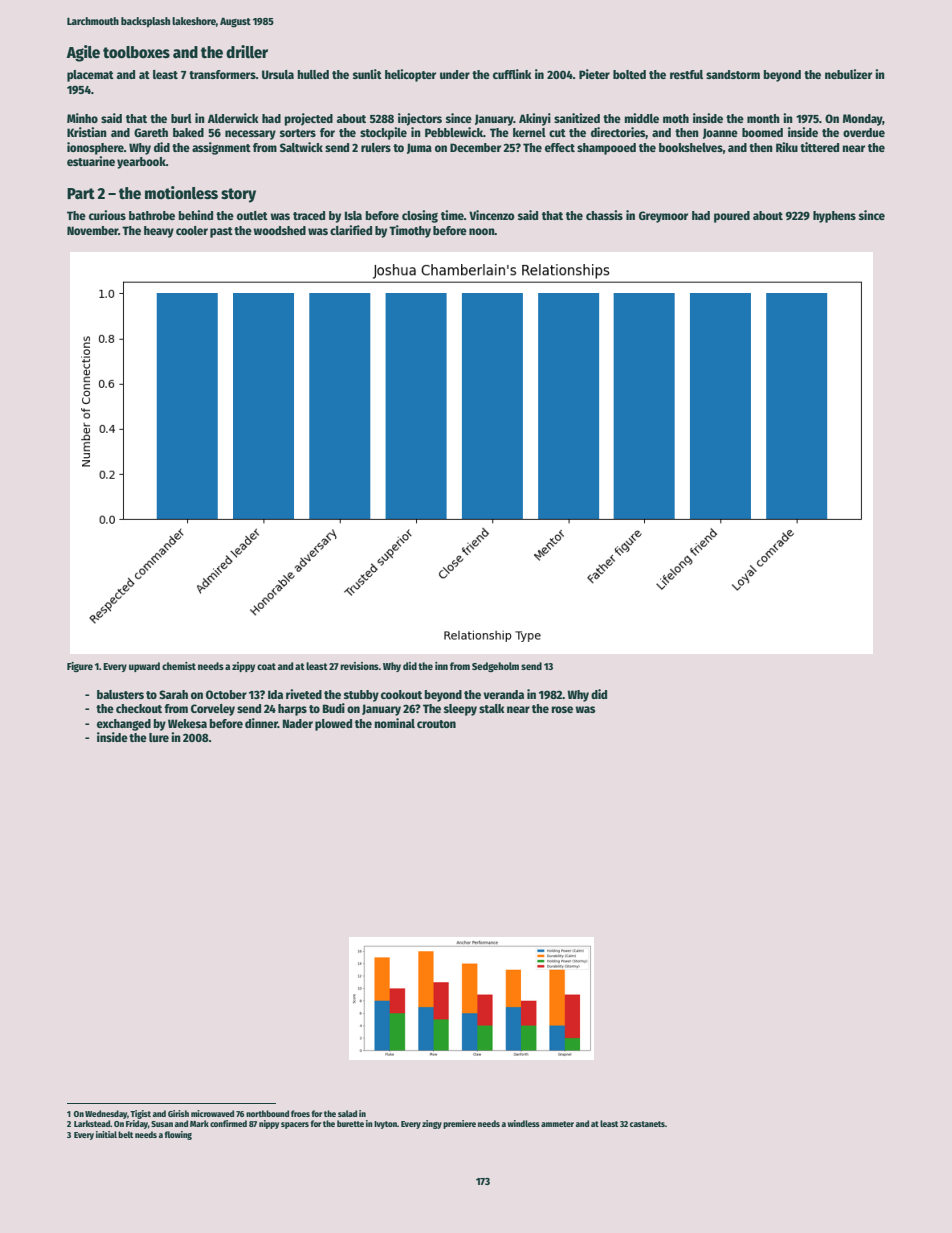  What do you see at coordinates (562, 709) in the document?
I see `rose` at bounding box center [562, 709].
